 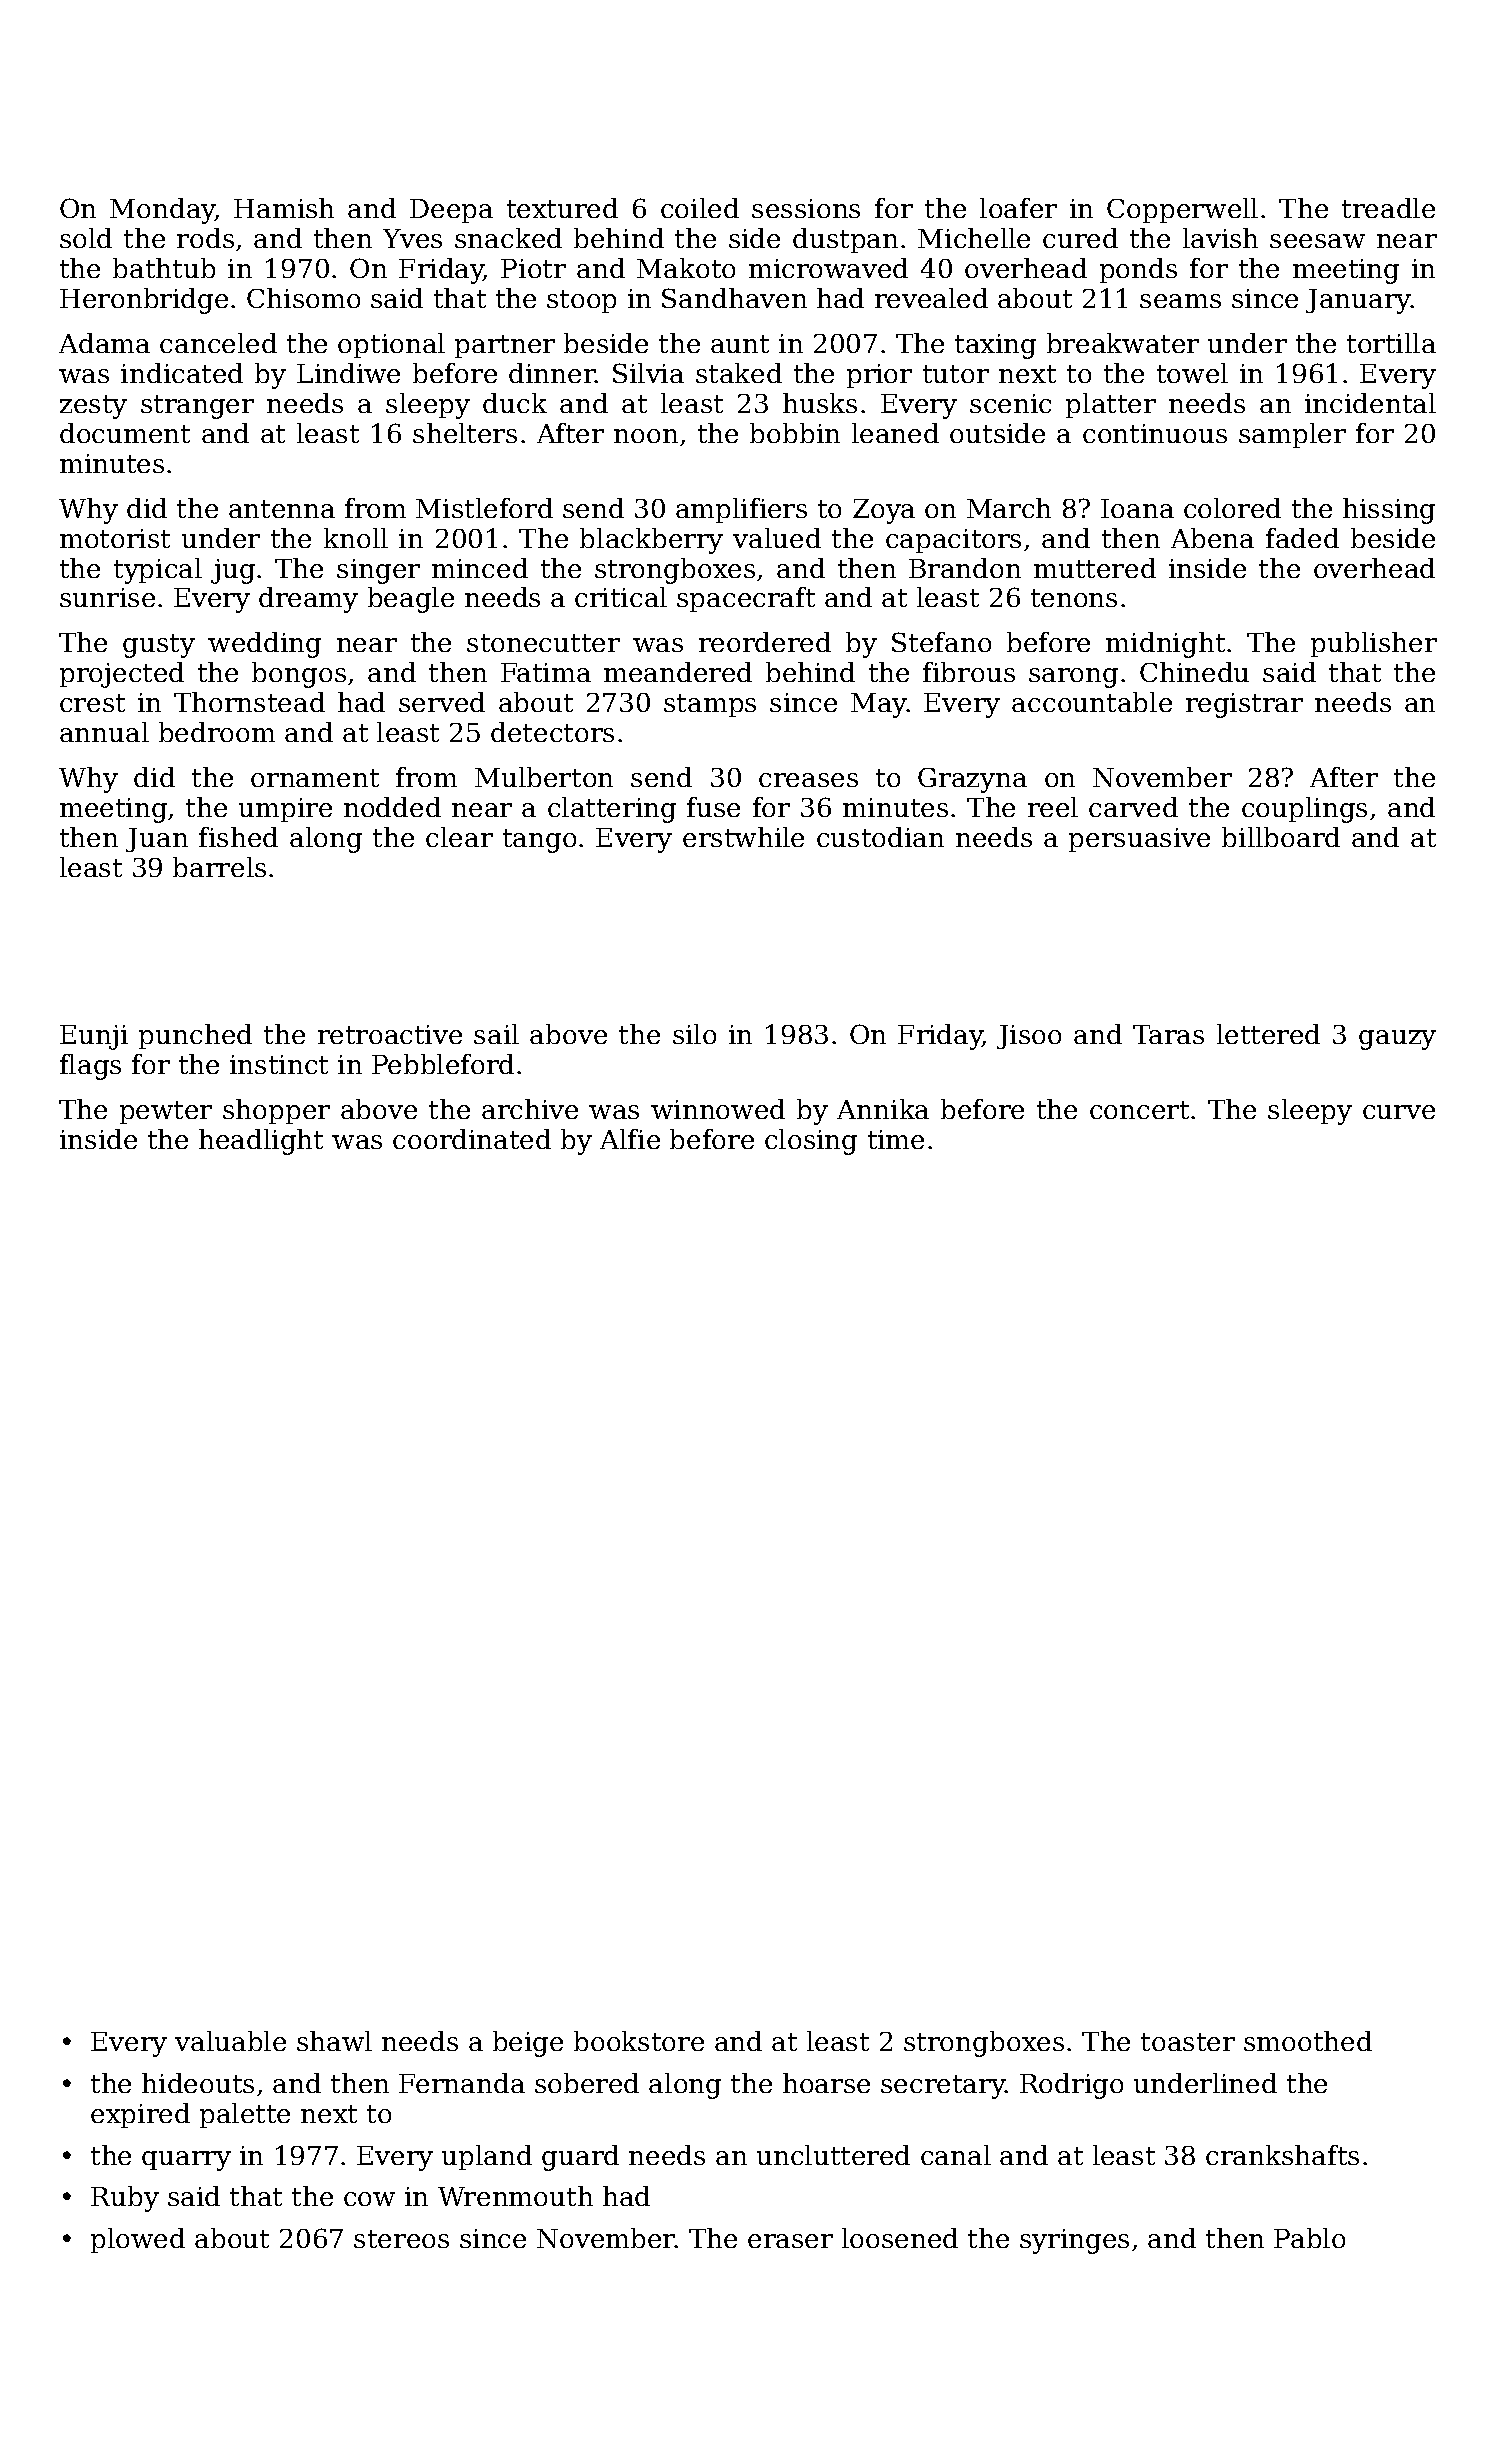 What do you see at coordinates (1308, 2041) in the screenshot?
I see `smoothed` at bounding box center [1308, 2041].
